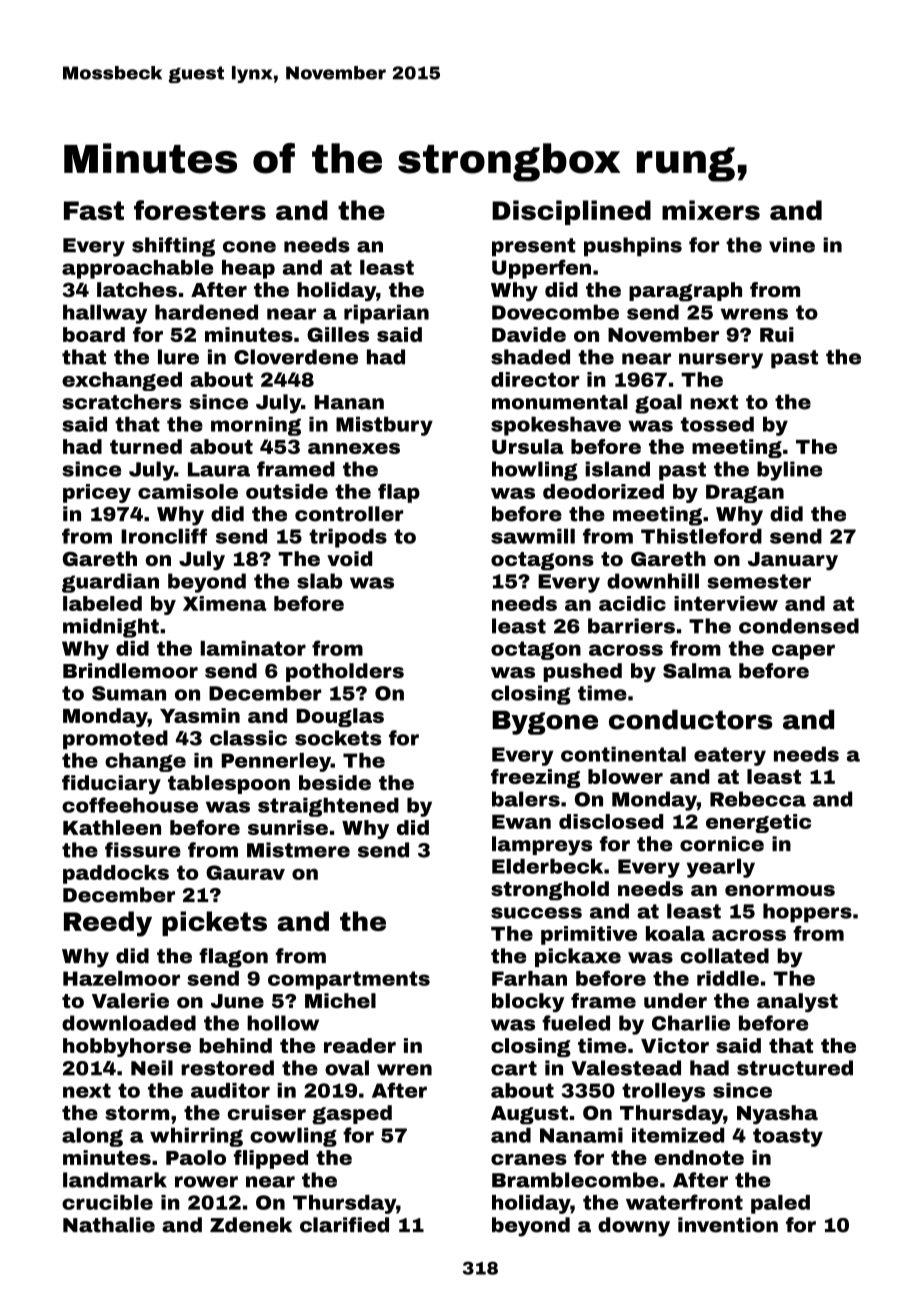  What do you see at coordinates (109, 1225) in the screenshot?
I see `Nathalie` at bounding box center [109, 1225].
